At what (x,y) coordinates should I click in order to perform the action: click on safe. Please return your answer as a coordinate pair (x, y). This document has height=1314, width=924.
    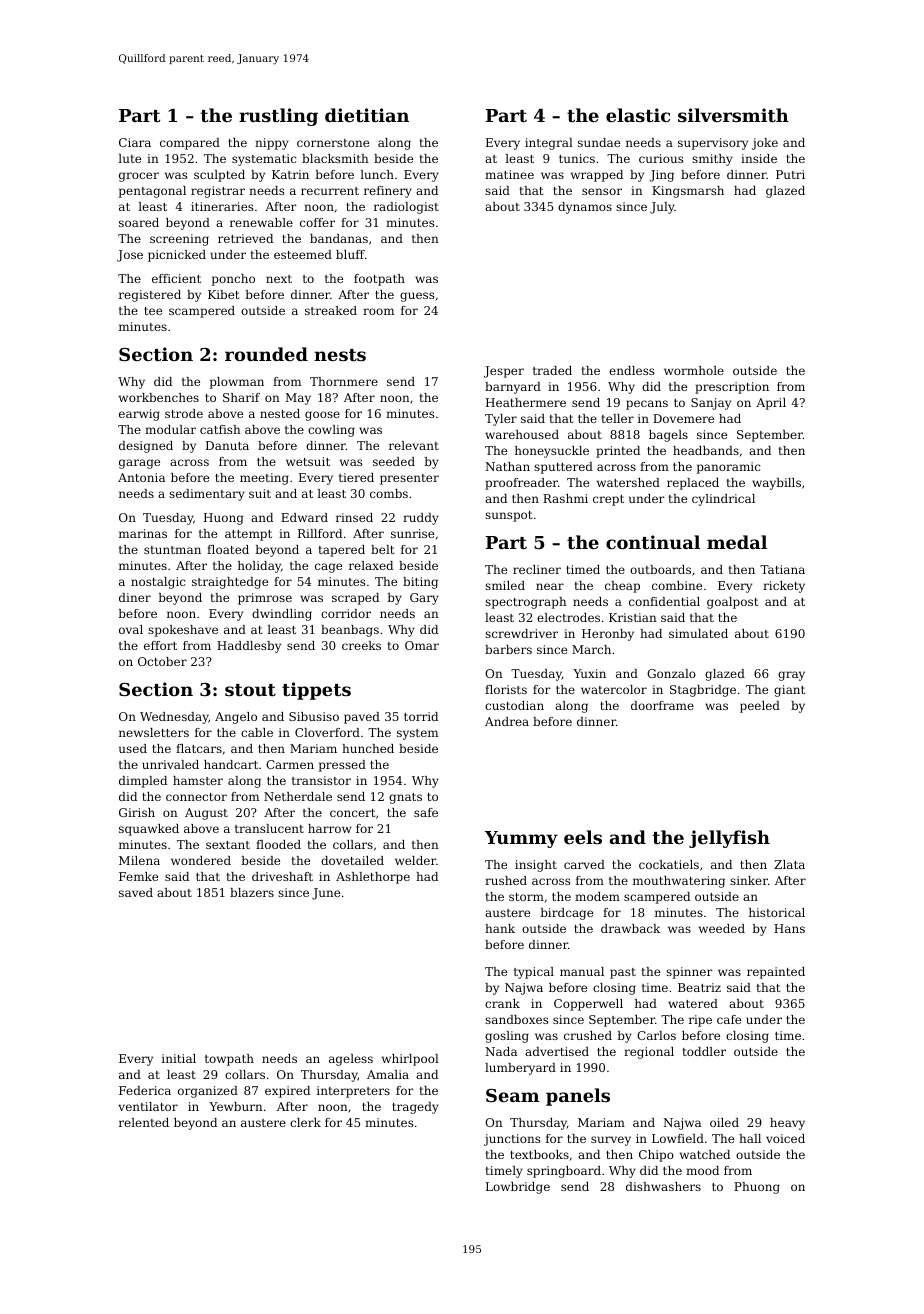
    Looking at the image, I should click on (426, 812).
